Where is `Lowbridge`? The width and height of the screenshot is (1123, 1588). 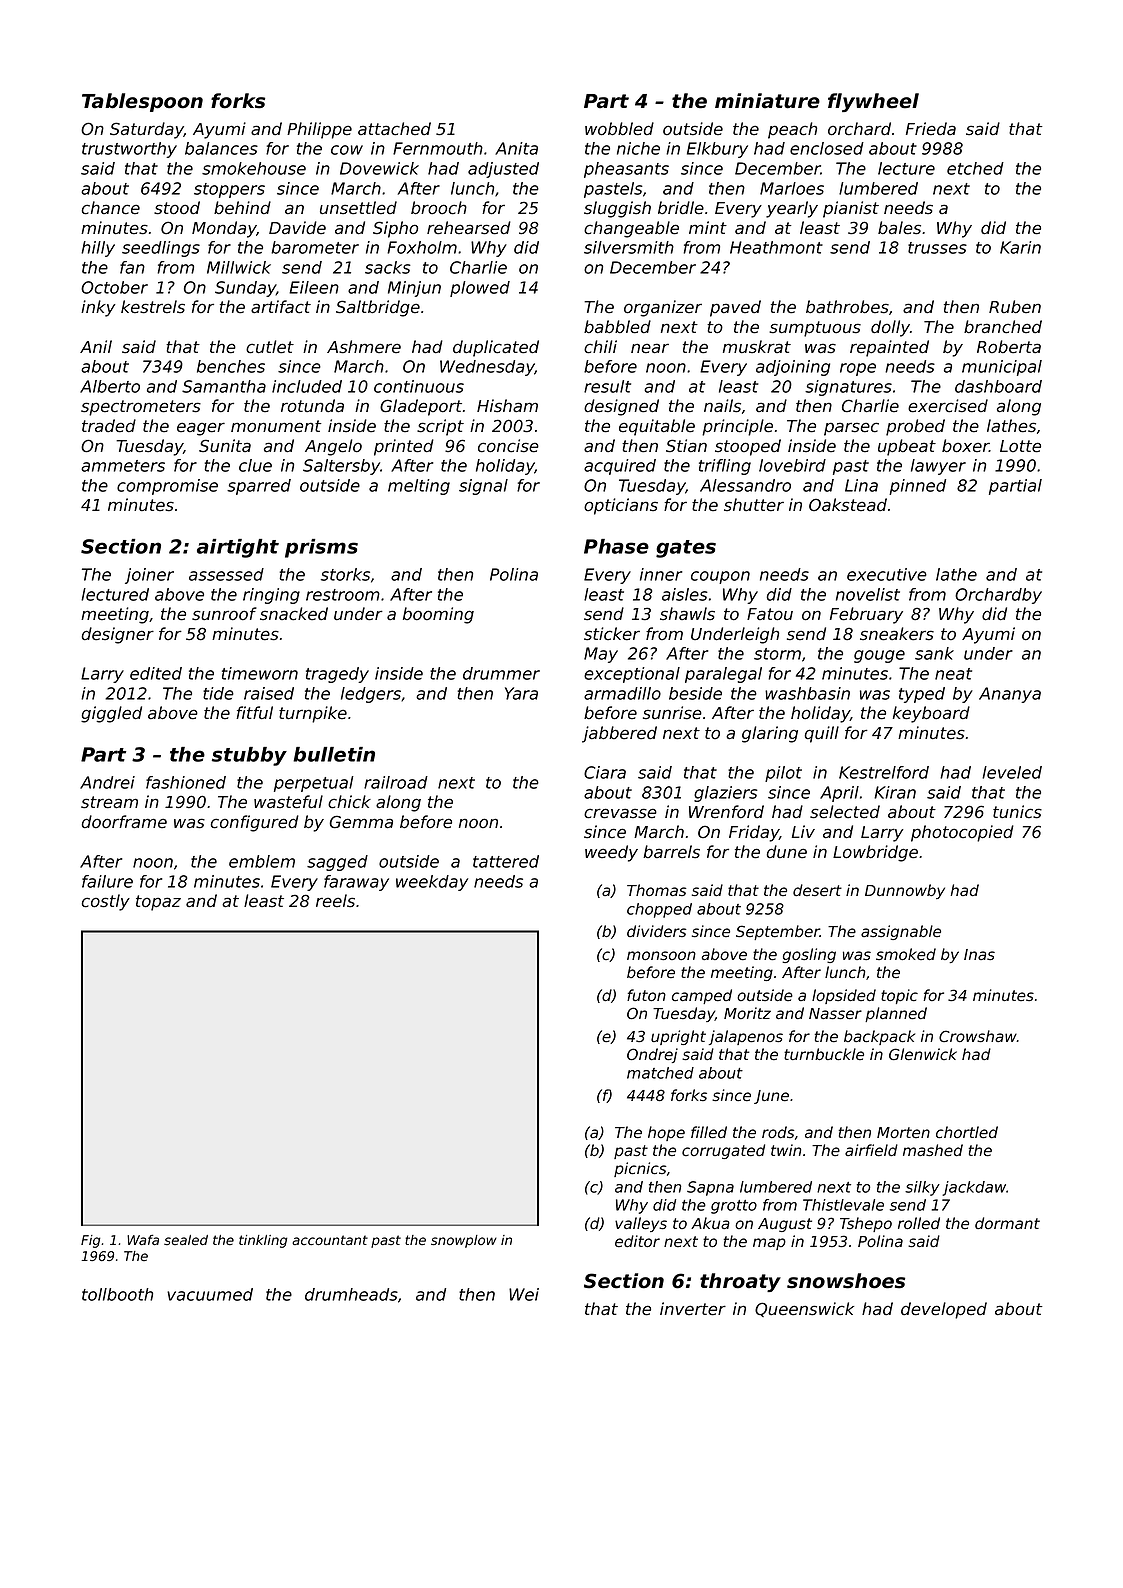 Lowbridge is located at coordinates (875, 853).
